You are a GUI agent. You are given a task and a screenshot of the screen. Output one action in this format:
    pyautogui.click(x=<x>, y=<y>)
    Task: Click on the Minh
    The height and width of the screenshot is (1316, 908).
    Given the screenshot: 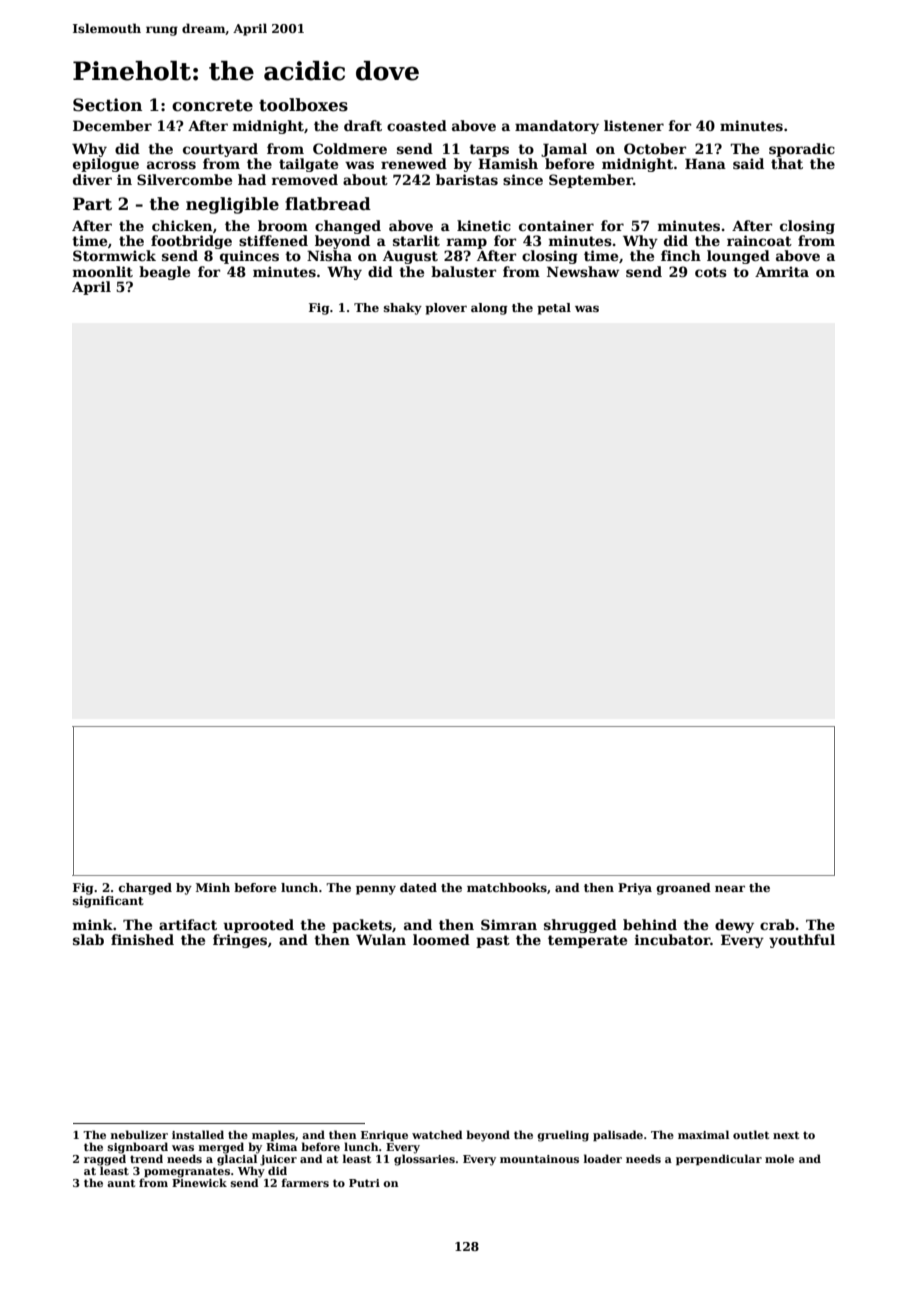 What is the action you would take?
    pyautogui.click(x=213, y=887)
